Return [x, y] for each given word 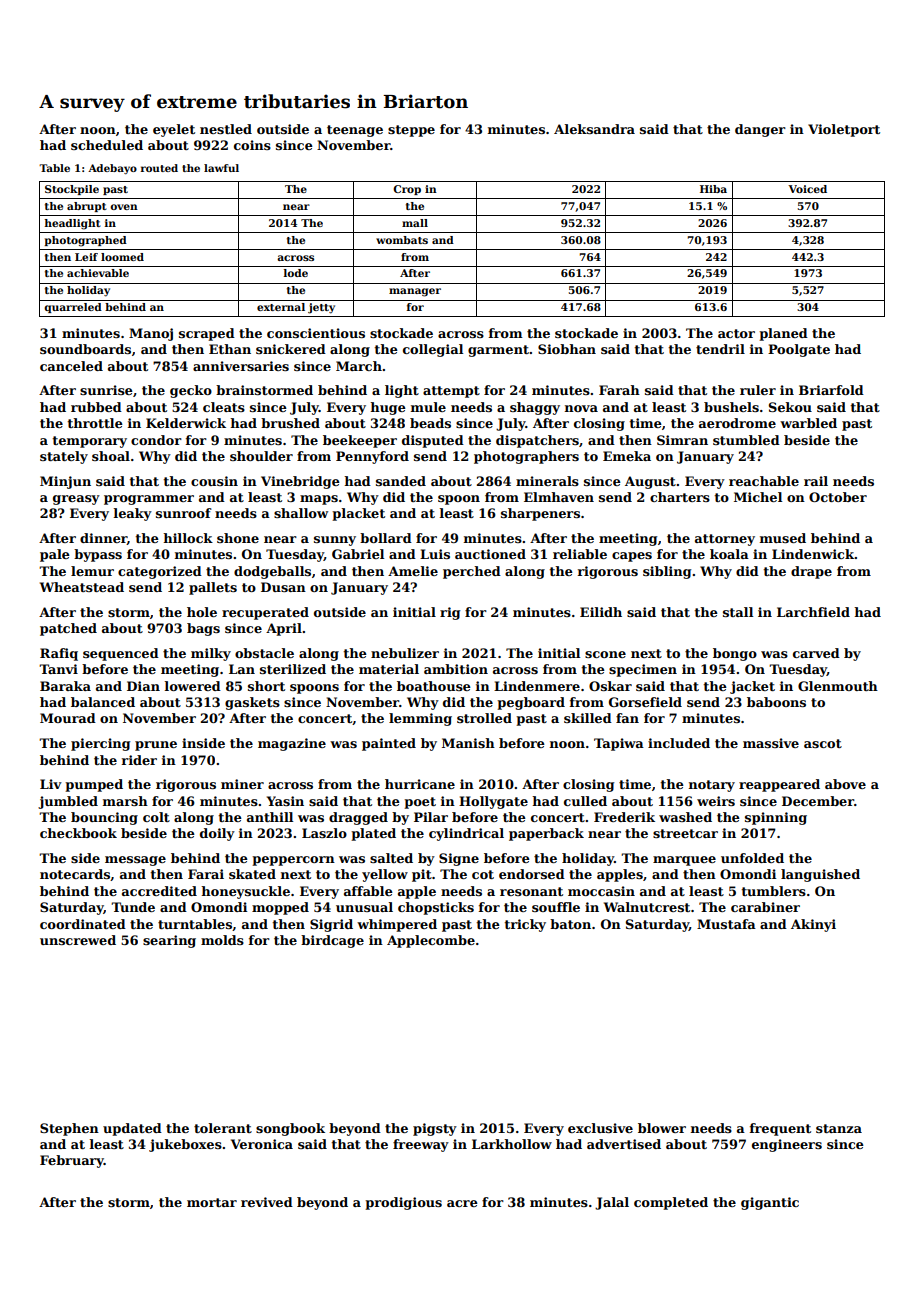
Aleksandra [594, 129]
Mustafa [726, 924]
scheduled [107, 145]
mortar [212, 1202]
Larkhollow [512, 1144]
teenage [355, 131]
